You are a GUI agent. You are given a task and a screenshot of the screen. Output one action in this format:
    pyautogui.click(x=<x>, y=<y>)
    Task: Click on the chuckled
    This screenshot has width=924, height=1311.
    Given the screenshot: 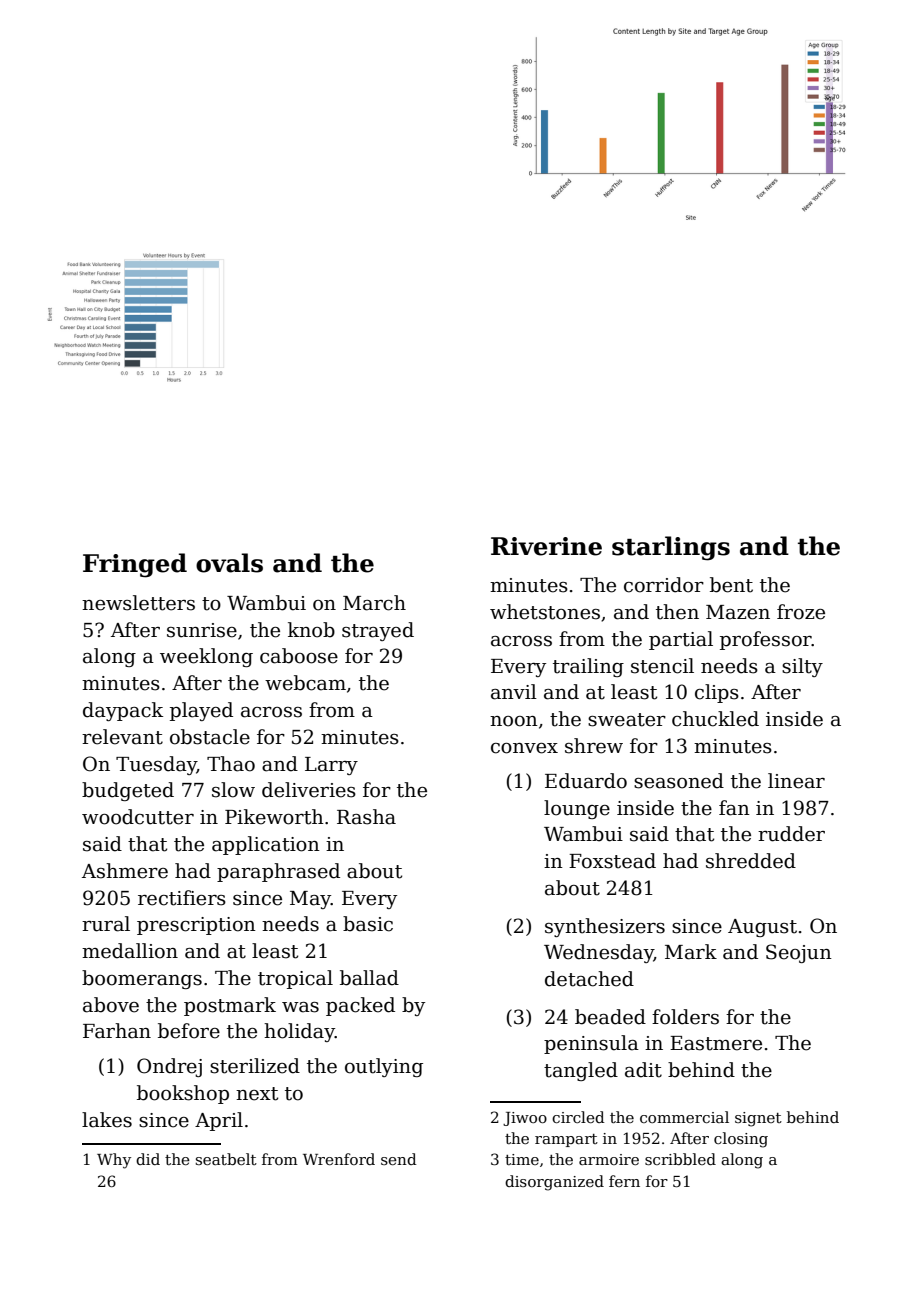 What is the action you would take?
    pyautogui.click(x=715, y=719)
